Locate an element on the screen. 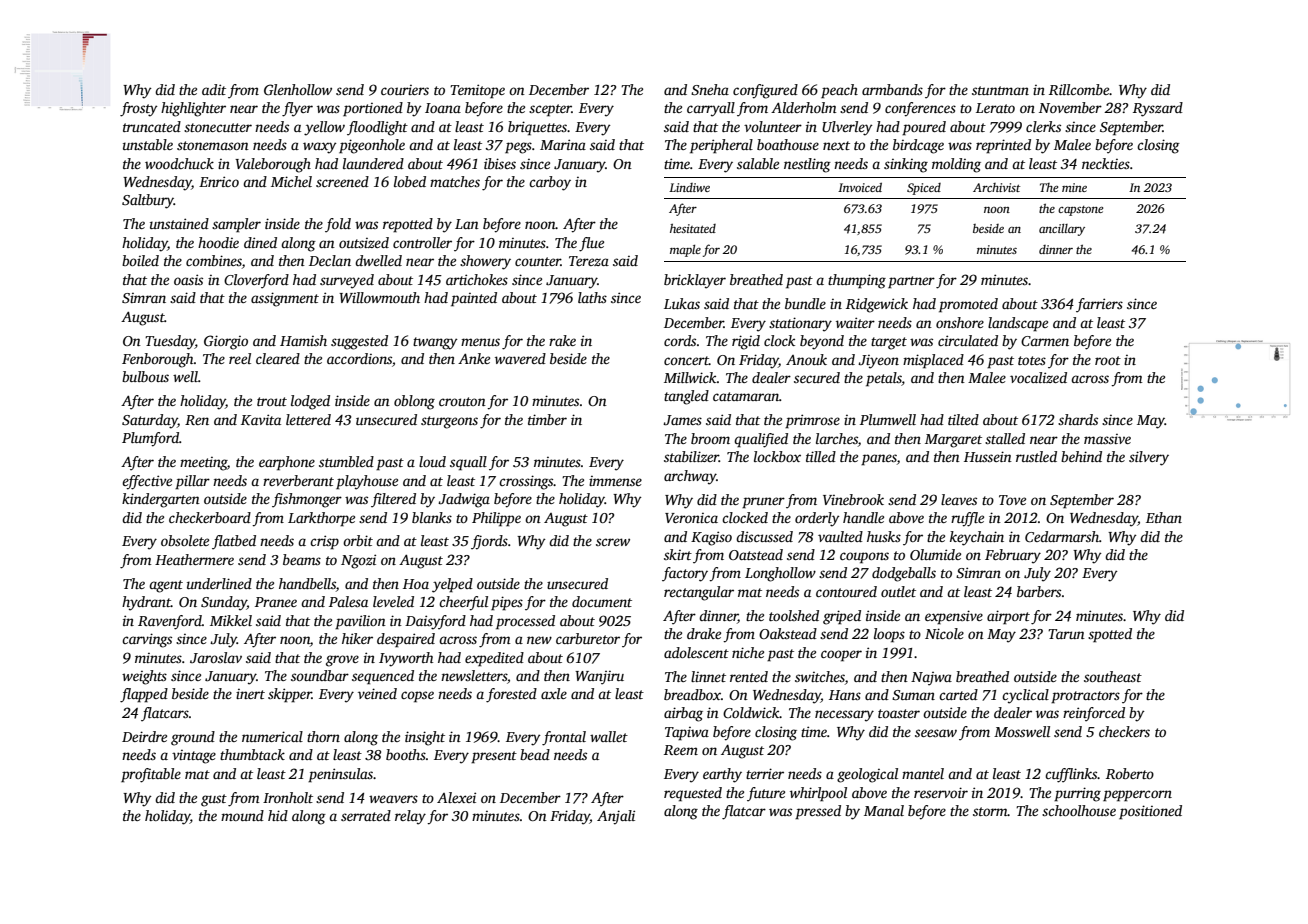 The image size is (1308, 924). profitable is located at coordinates (151, 775).
